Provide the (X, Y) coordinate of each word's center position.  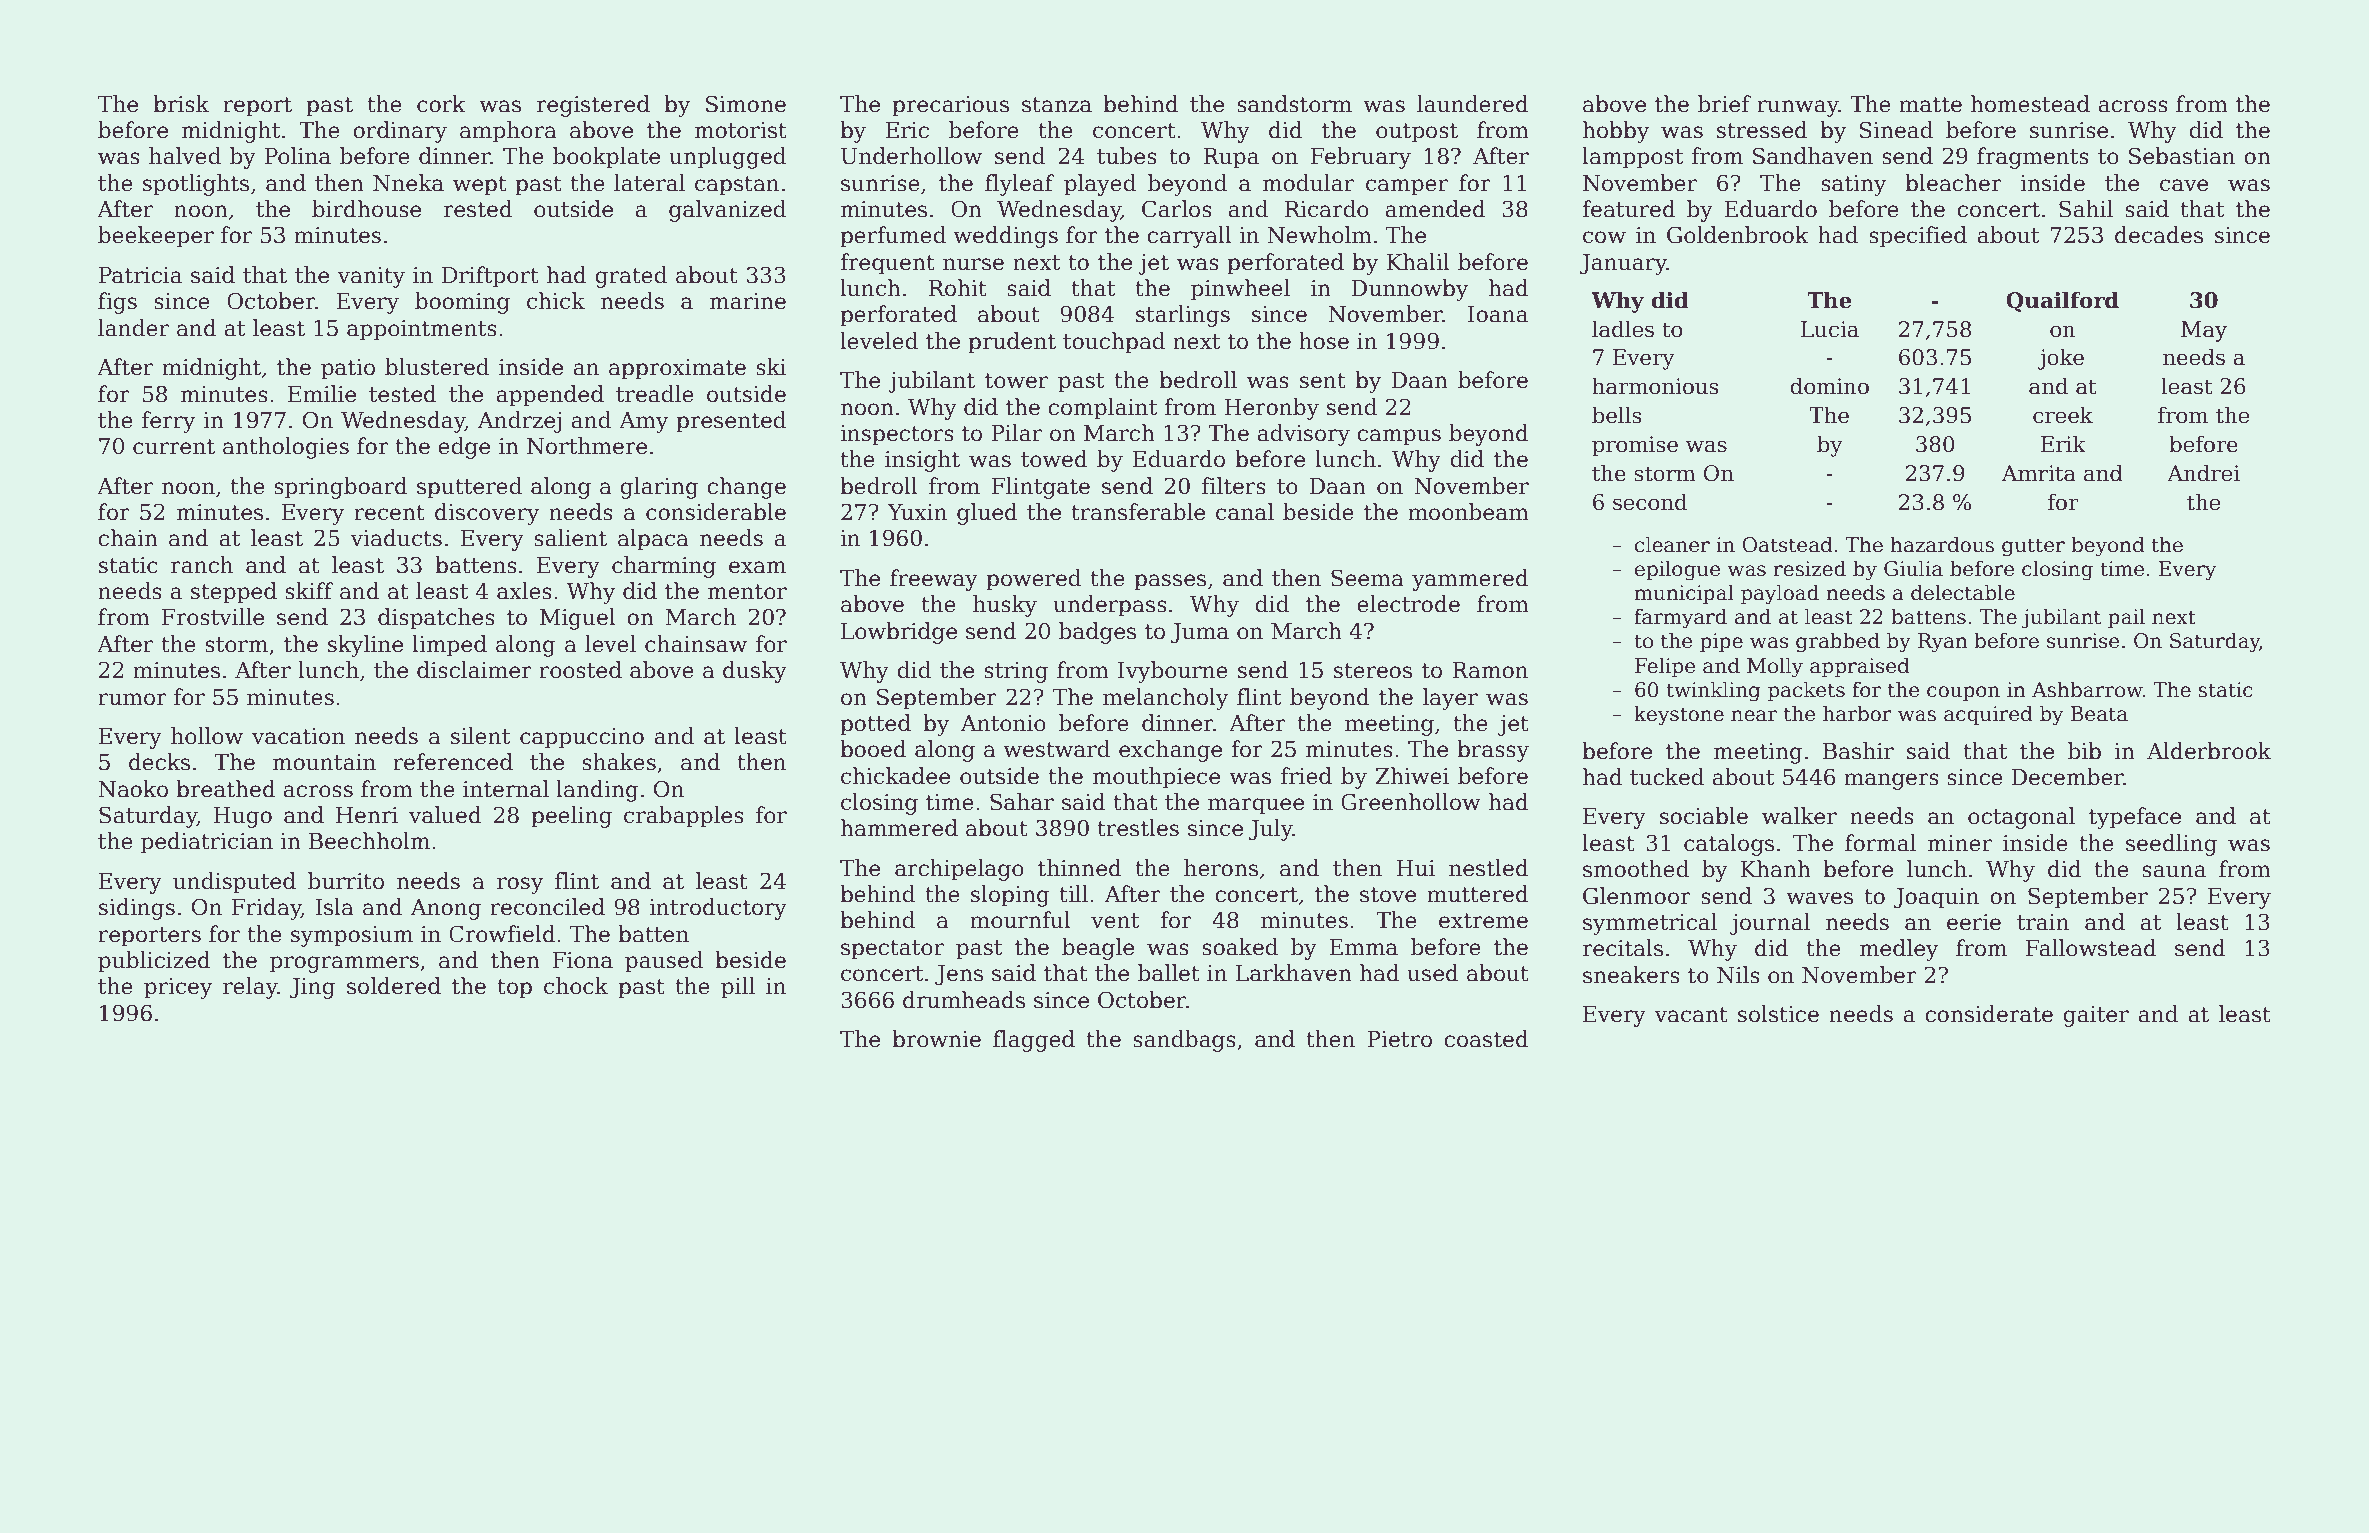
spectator (892, 950)
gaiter (2096, 1016)
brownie (936, 1039)
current (174, 447)
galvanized (727, 211)
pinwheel (1240, 290)
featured (1629, 209)
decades (2159, 235)
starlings (1183, 316)
